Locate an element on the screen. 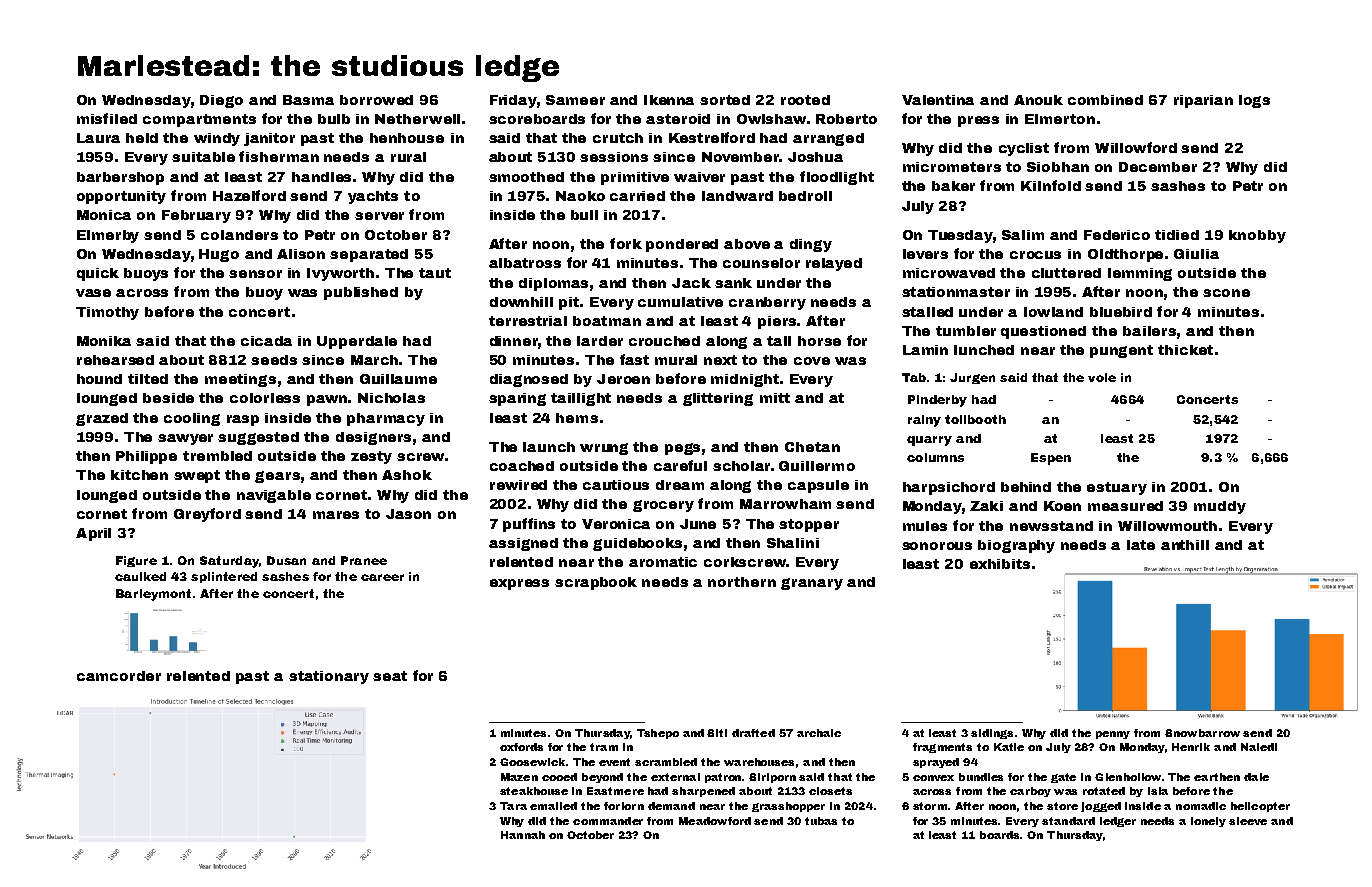 The height and width of the screenshot is (887, 1372). standard is located at coordinates (1068, 821).
